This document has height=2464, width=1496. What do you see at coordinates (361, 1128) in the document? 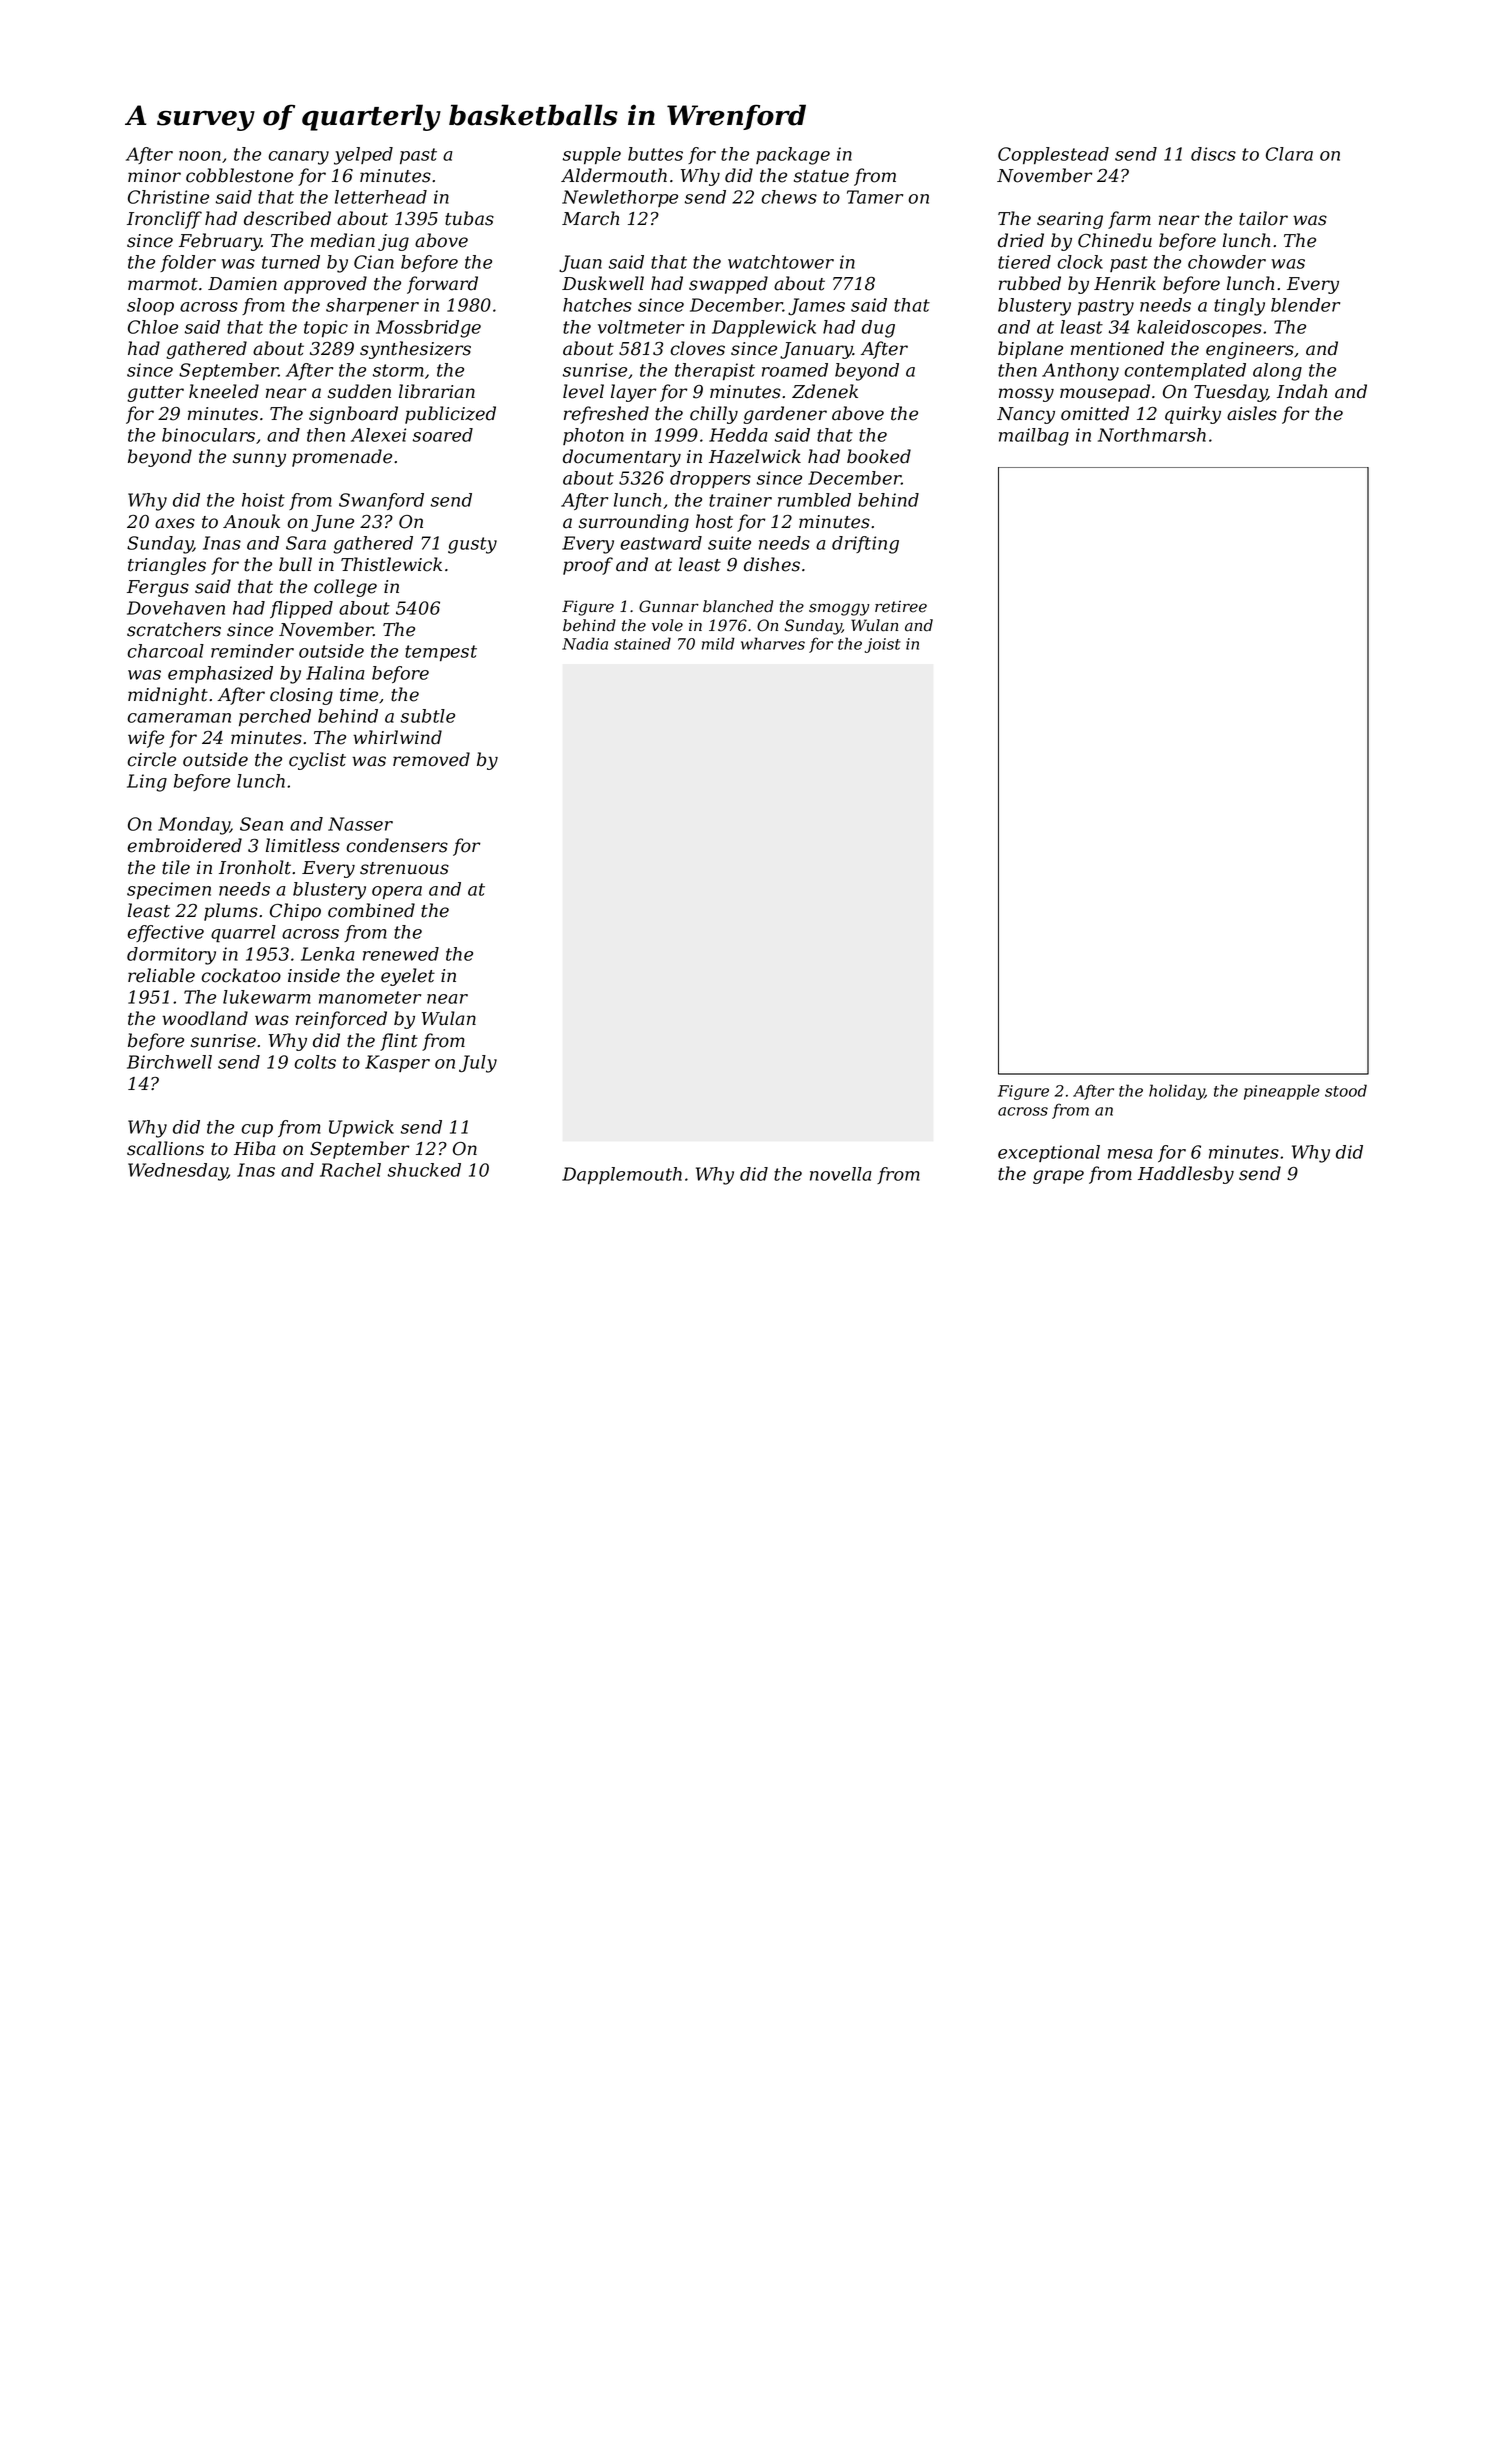
I see `Upwick` at bounding box center [361, 1128].
